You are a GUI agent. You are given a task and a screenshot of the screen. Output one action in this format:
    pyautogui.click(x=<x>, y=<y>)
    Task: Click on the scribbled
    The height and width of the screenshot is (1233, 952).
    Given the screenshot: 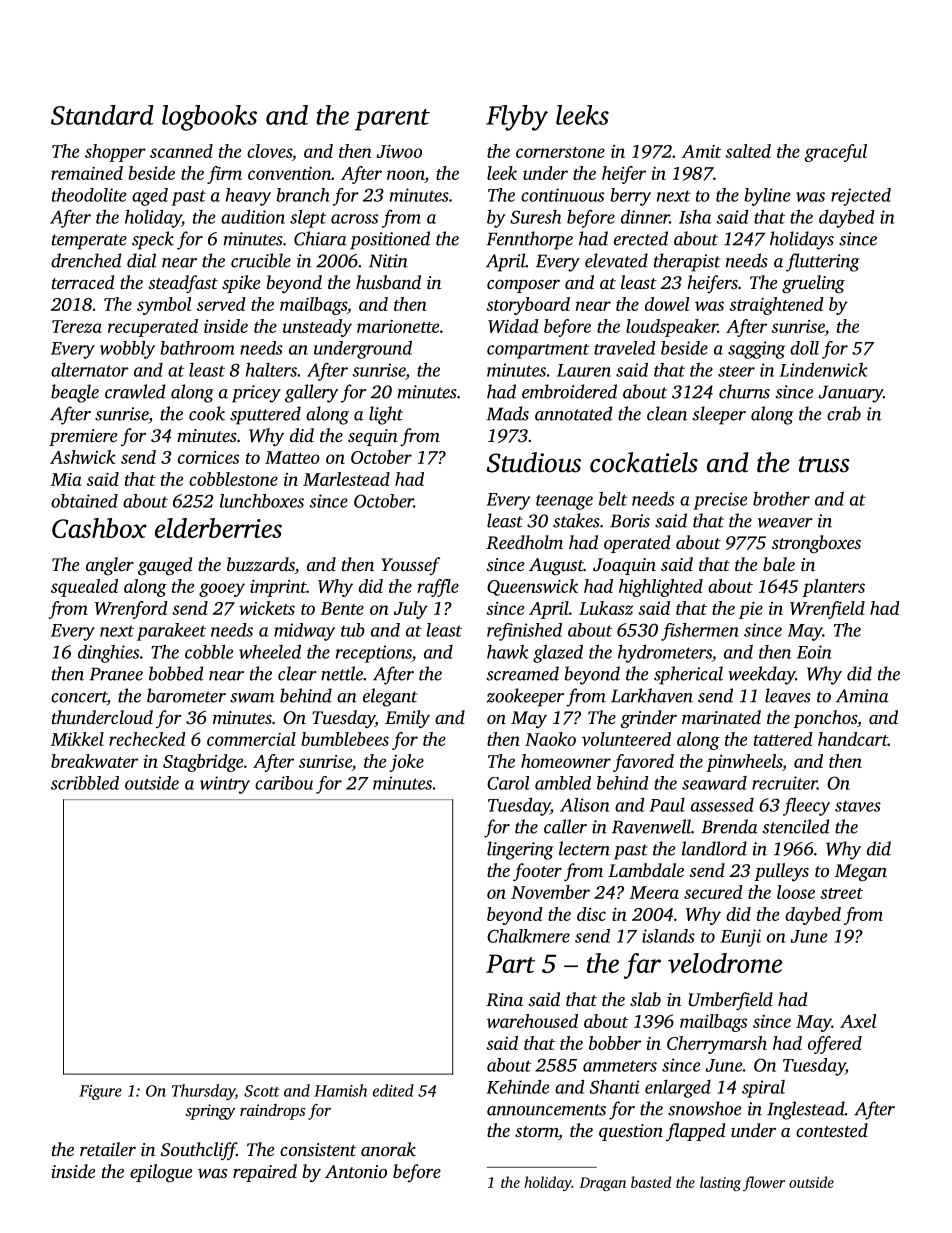 What is the action you would take?
    pyautogui.click(x=85, y=783)
